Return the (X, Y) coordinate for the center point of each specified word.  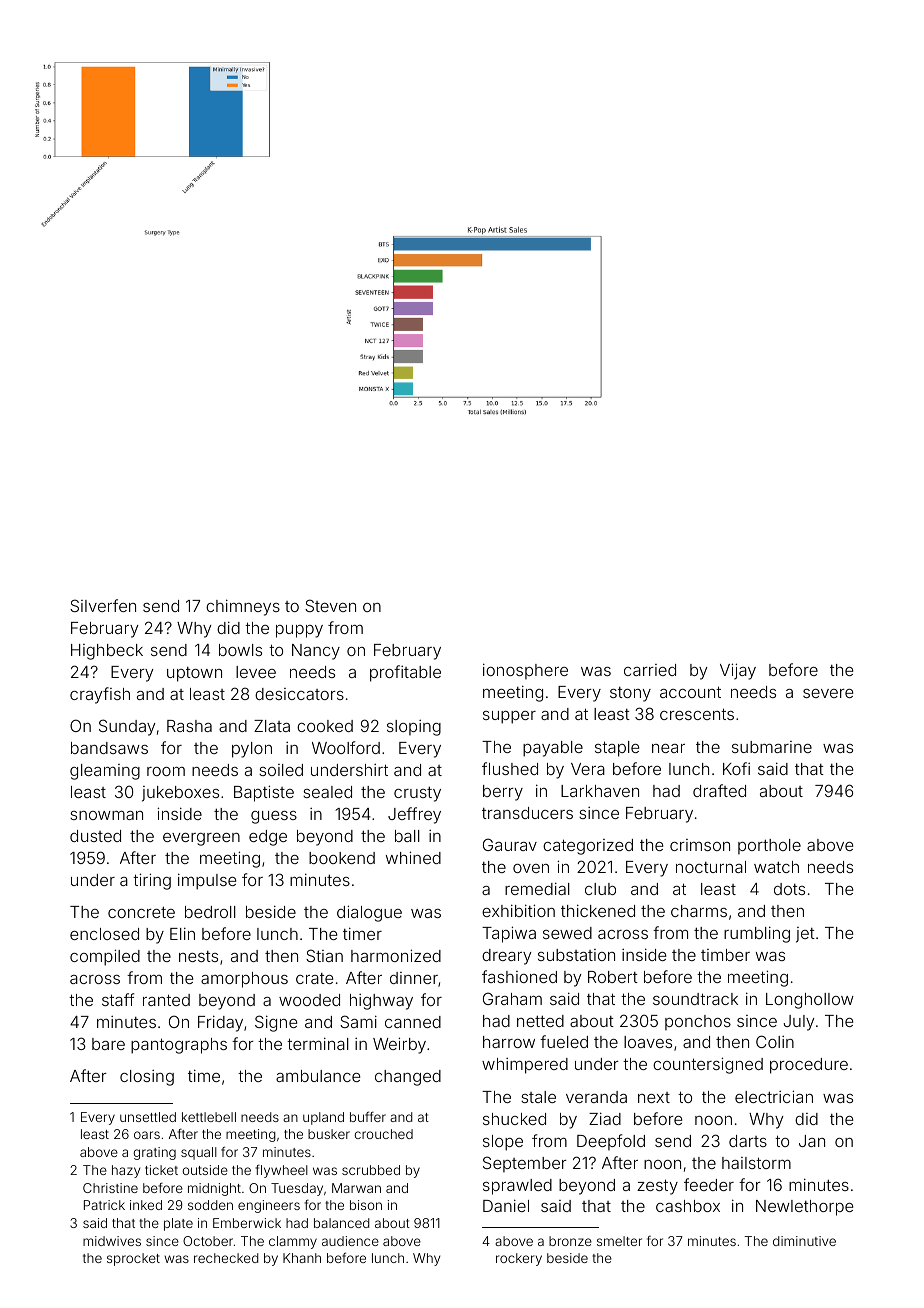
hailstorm (756, 1163)
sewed (567, 933)
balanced (342, 1223)
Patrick (104, 1205)
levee (256, 672)
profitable (405, 673)
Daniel (506, 1205)
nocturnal (711, 867)
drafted (719, 790)
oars (147, 1135)
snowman (106, 815)
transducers (527, 813)
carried (650, 670)
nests (198, 956)
